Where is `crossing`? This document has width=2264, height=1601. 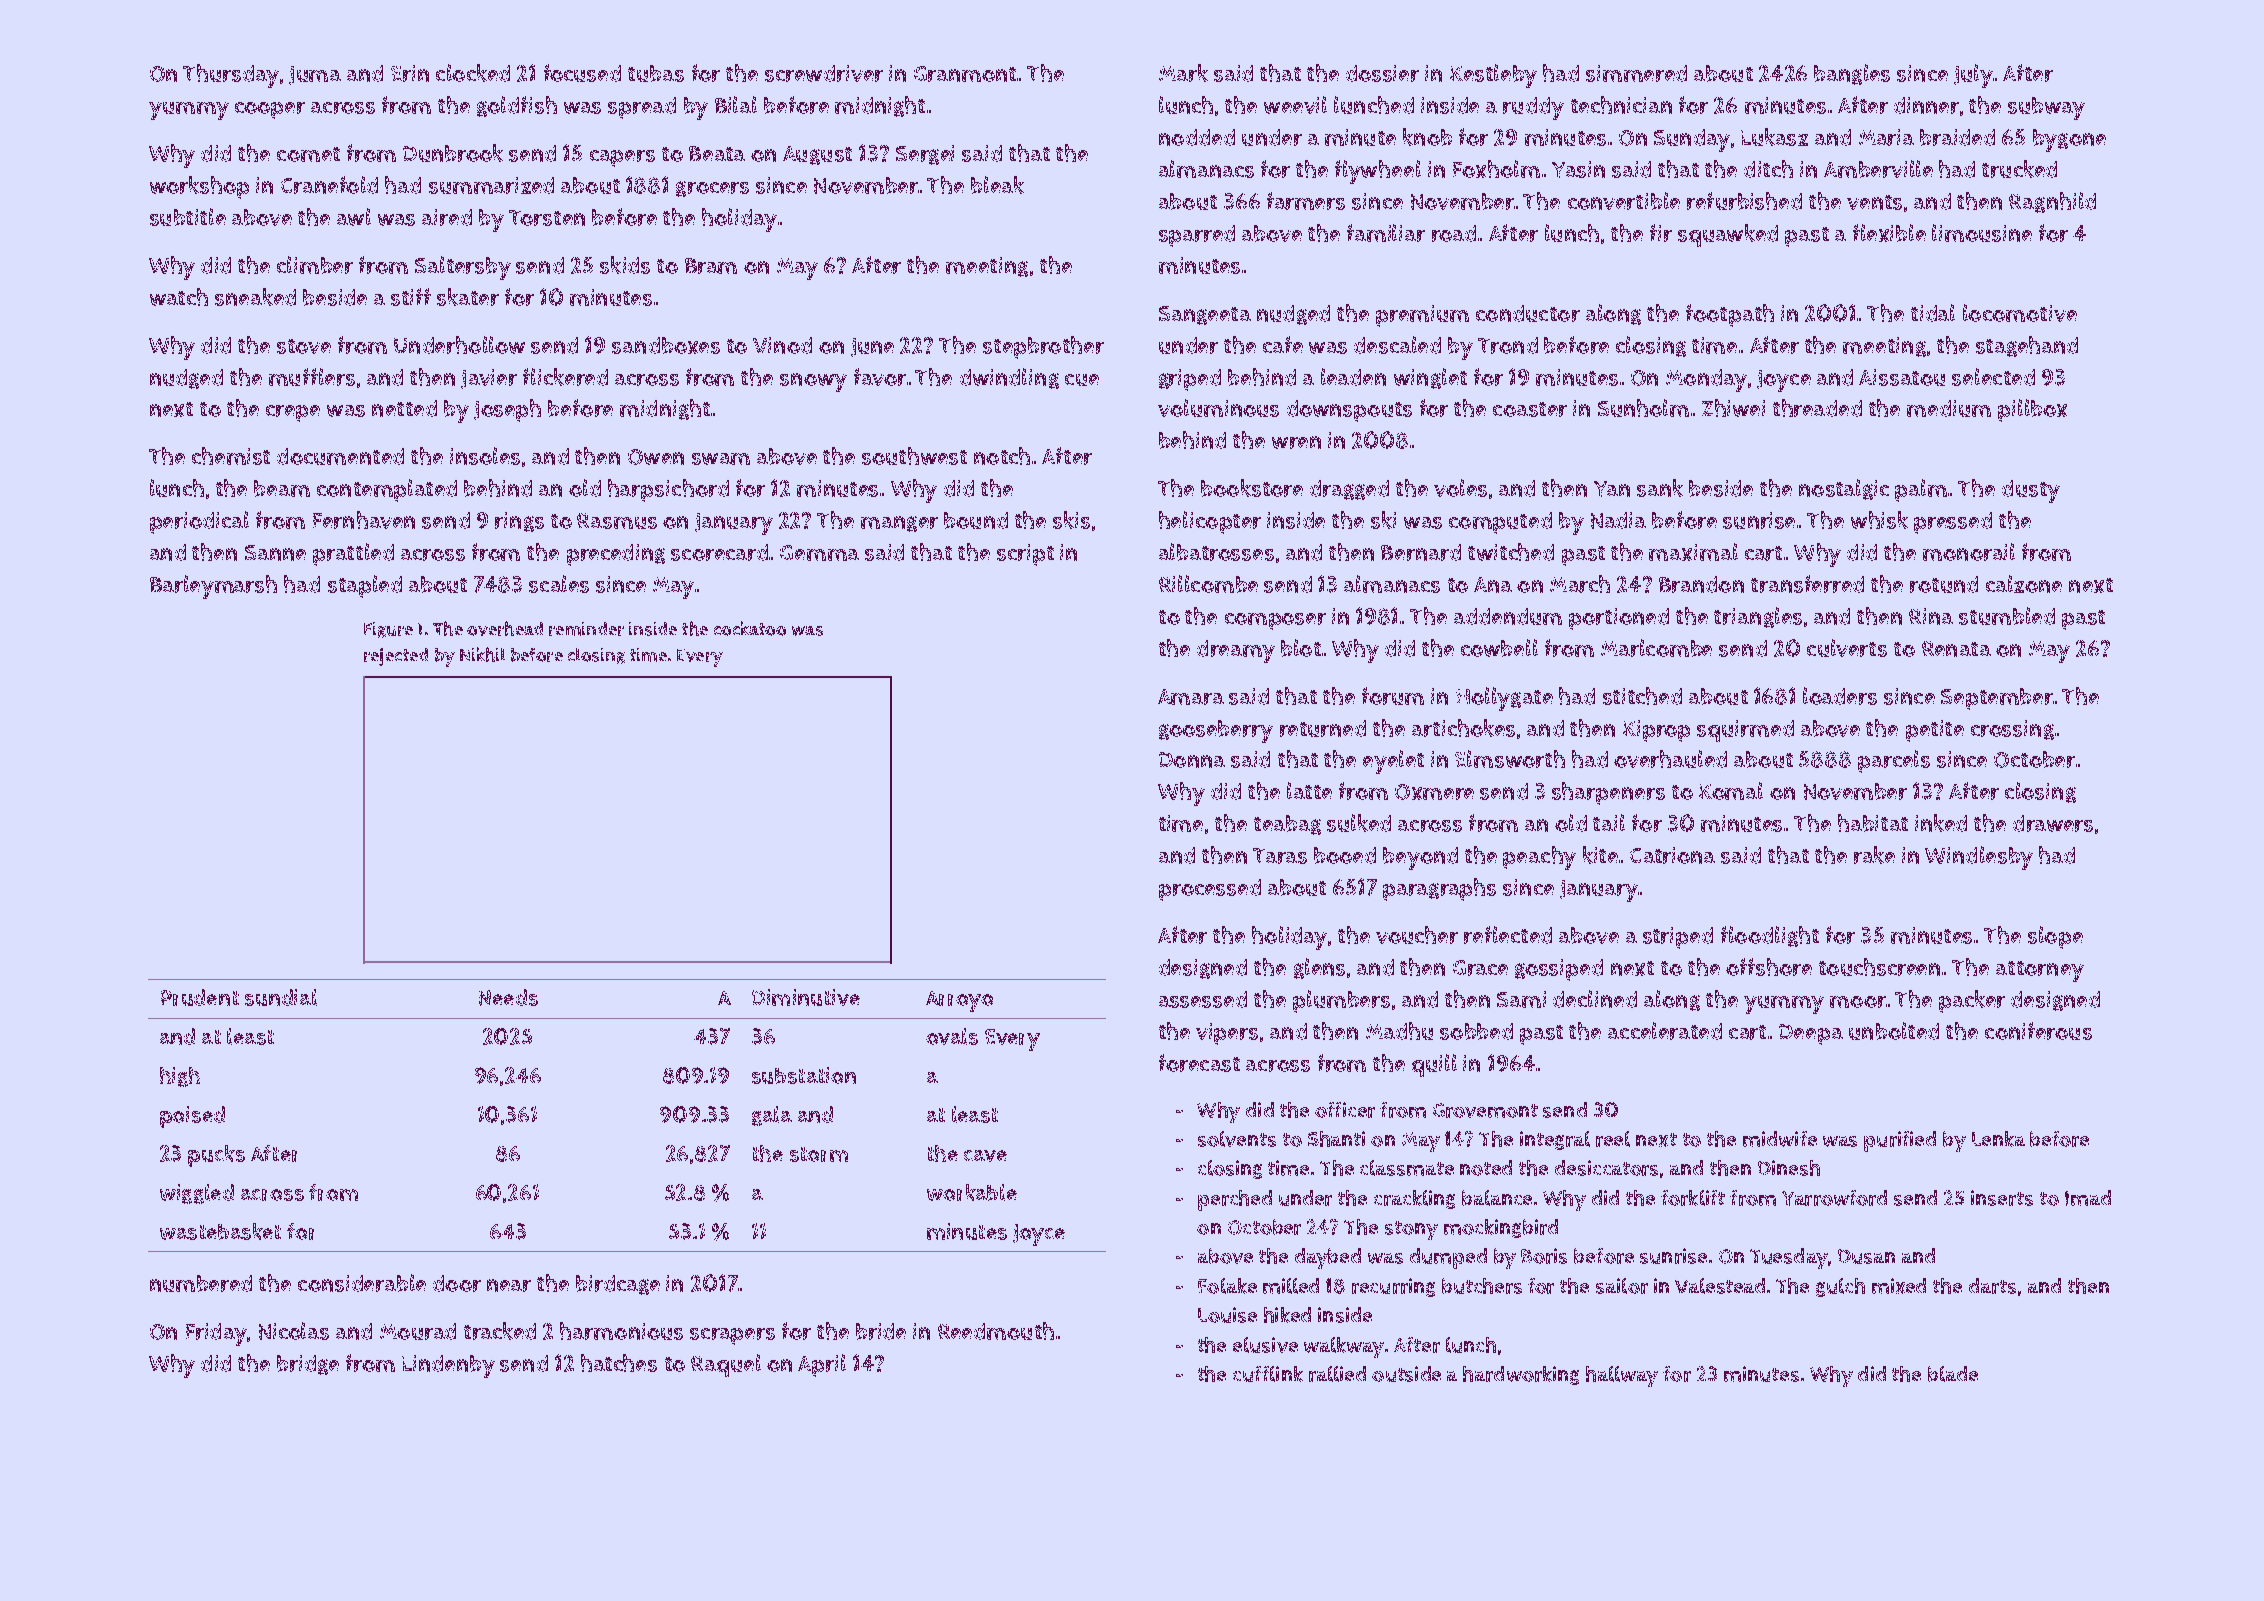
crossing is located at coordinates (2012, 730).
